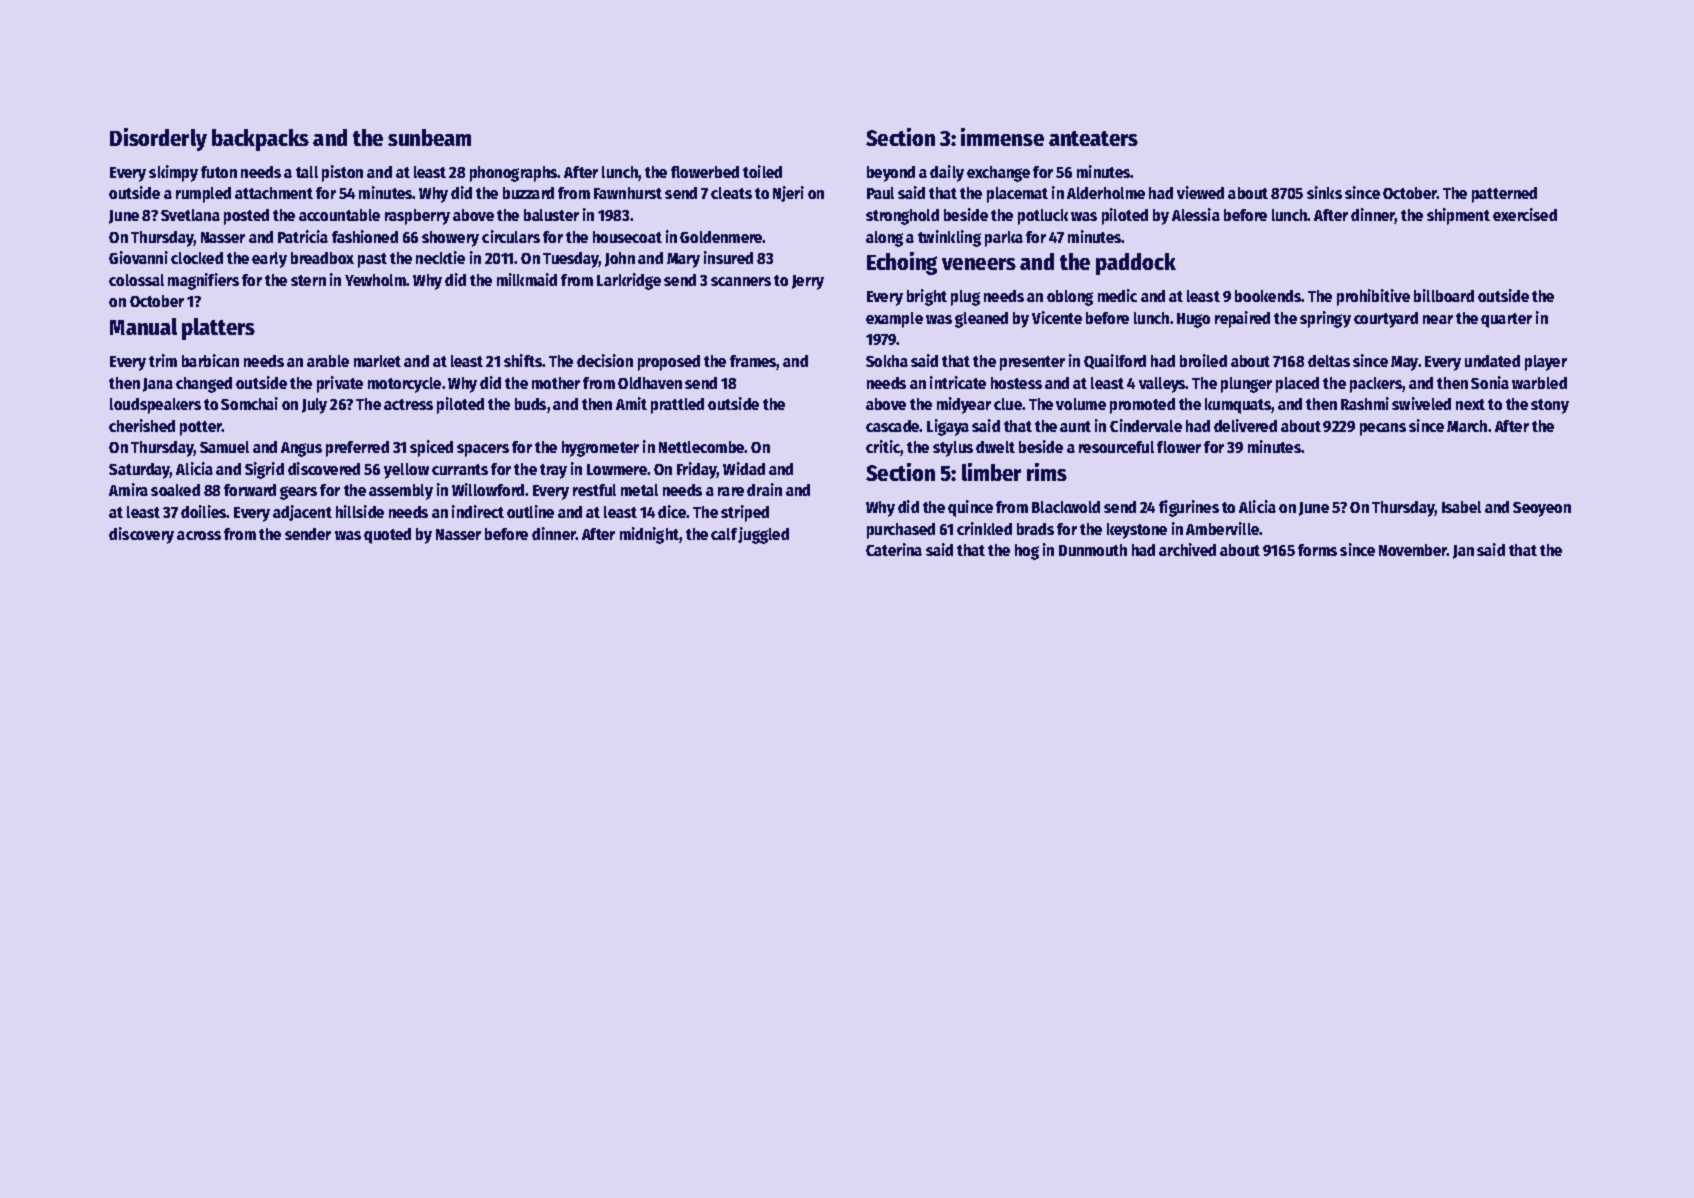 Image resolution: width=1694 pixels, height=1198 pixels. What do you see at coordinates (360, 511) in the page?
I see `hillside` at bounding box center [360, 511].
